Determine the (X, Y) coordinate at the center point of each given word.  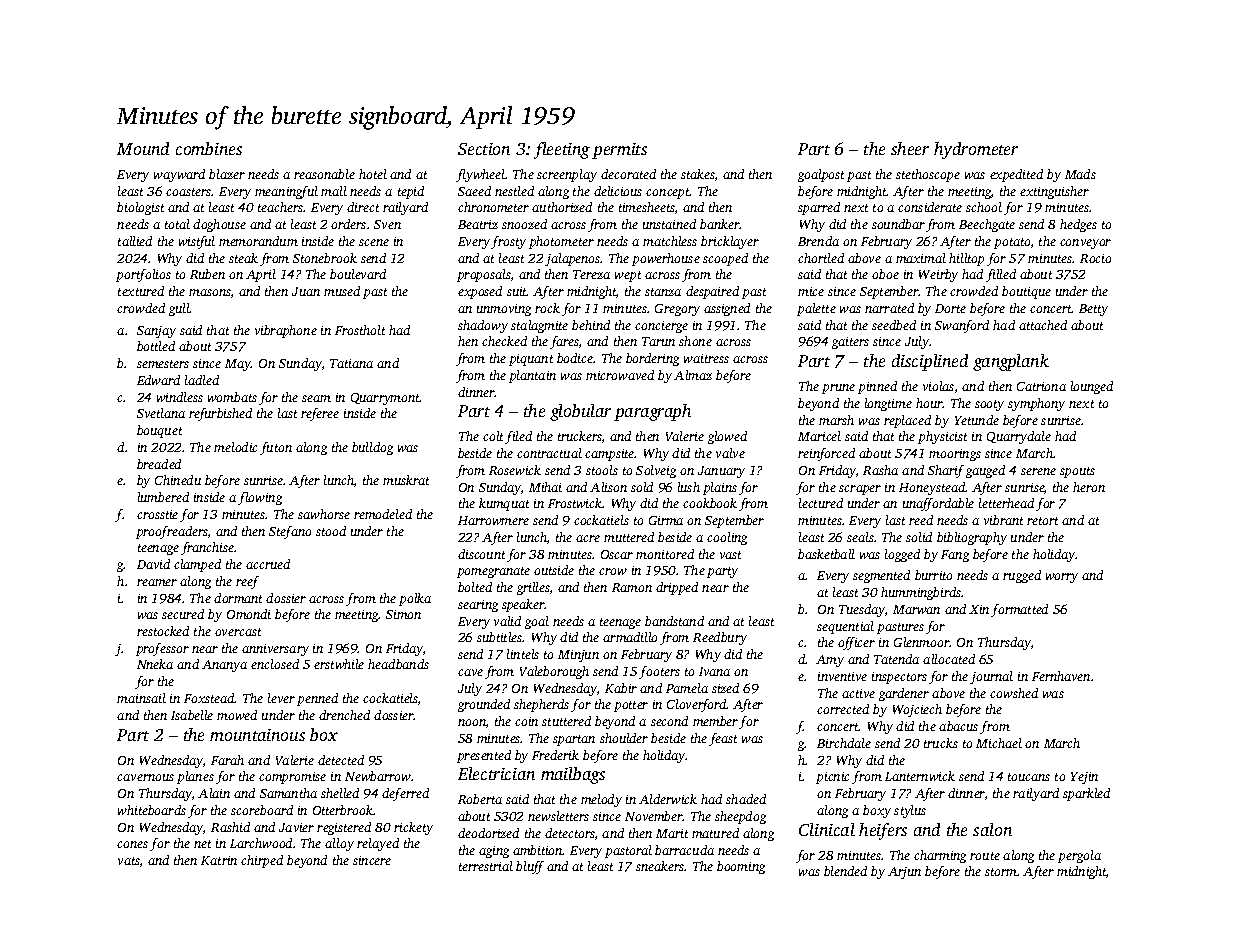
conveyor (1085, 244)
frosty (508, 242)
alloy (339, 844)
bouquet (159, 431)
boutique (1026, 292)
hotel (373, 174)
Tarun (658, 341)
